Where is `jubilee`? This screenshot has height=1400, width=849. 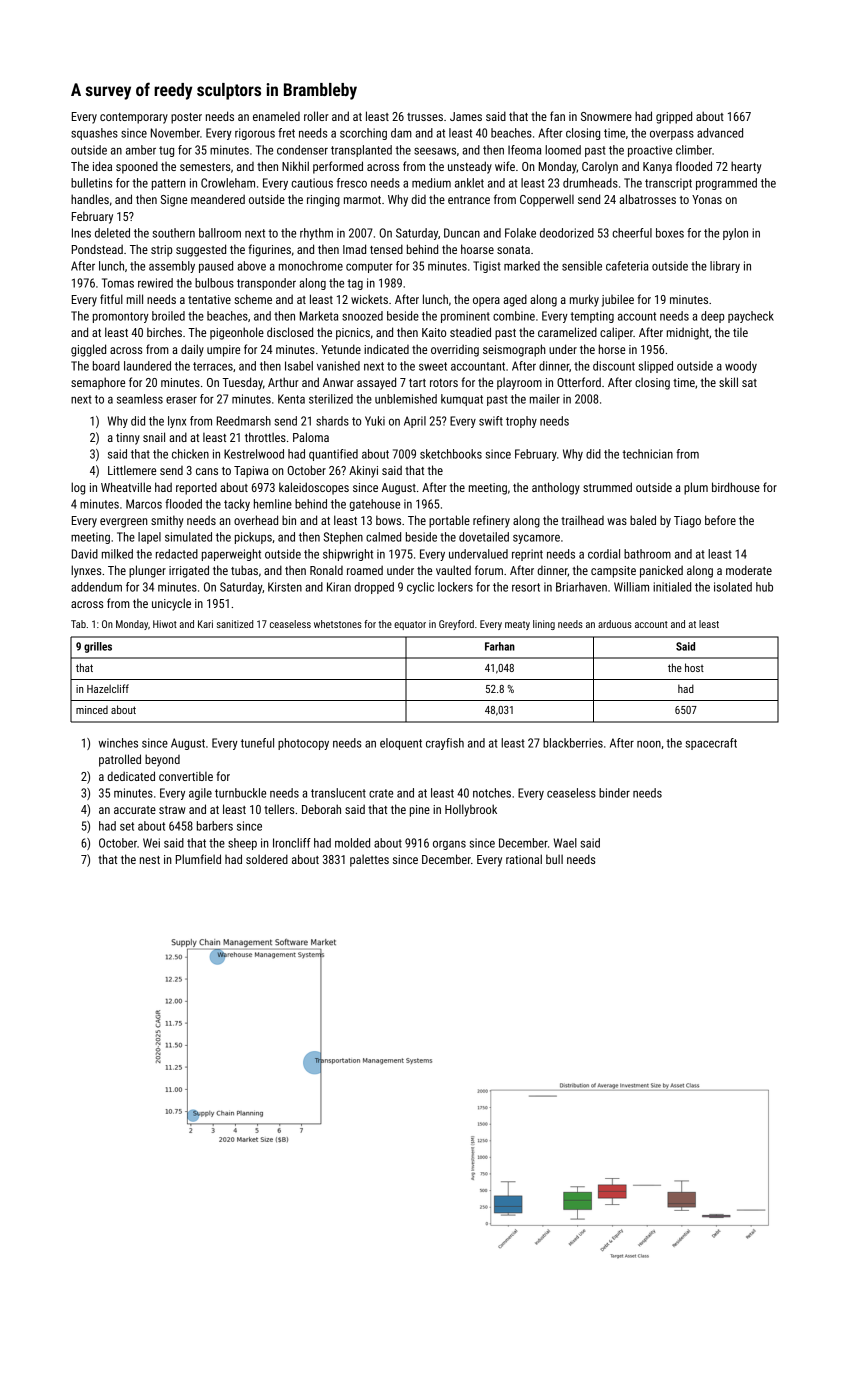 jubilee is located at coordinates (618, 300).
